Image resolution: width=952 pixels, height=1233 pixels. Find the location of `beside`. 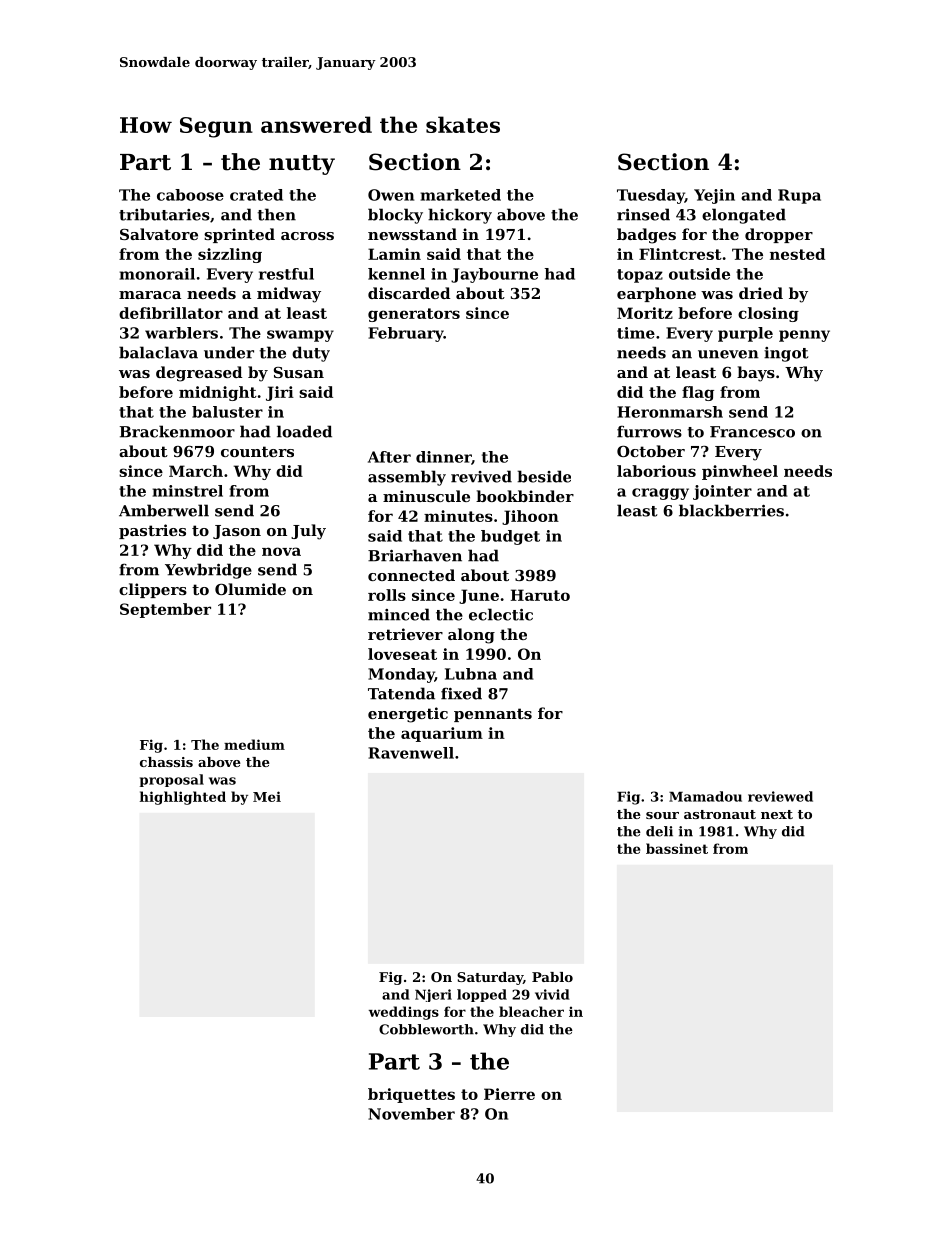

beside is located at coordinates (544, 476).
